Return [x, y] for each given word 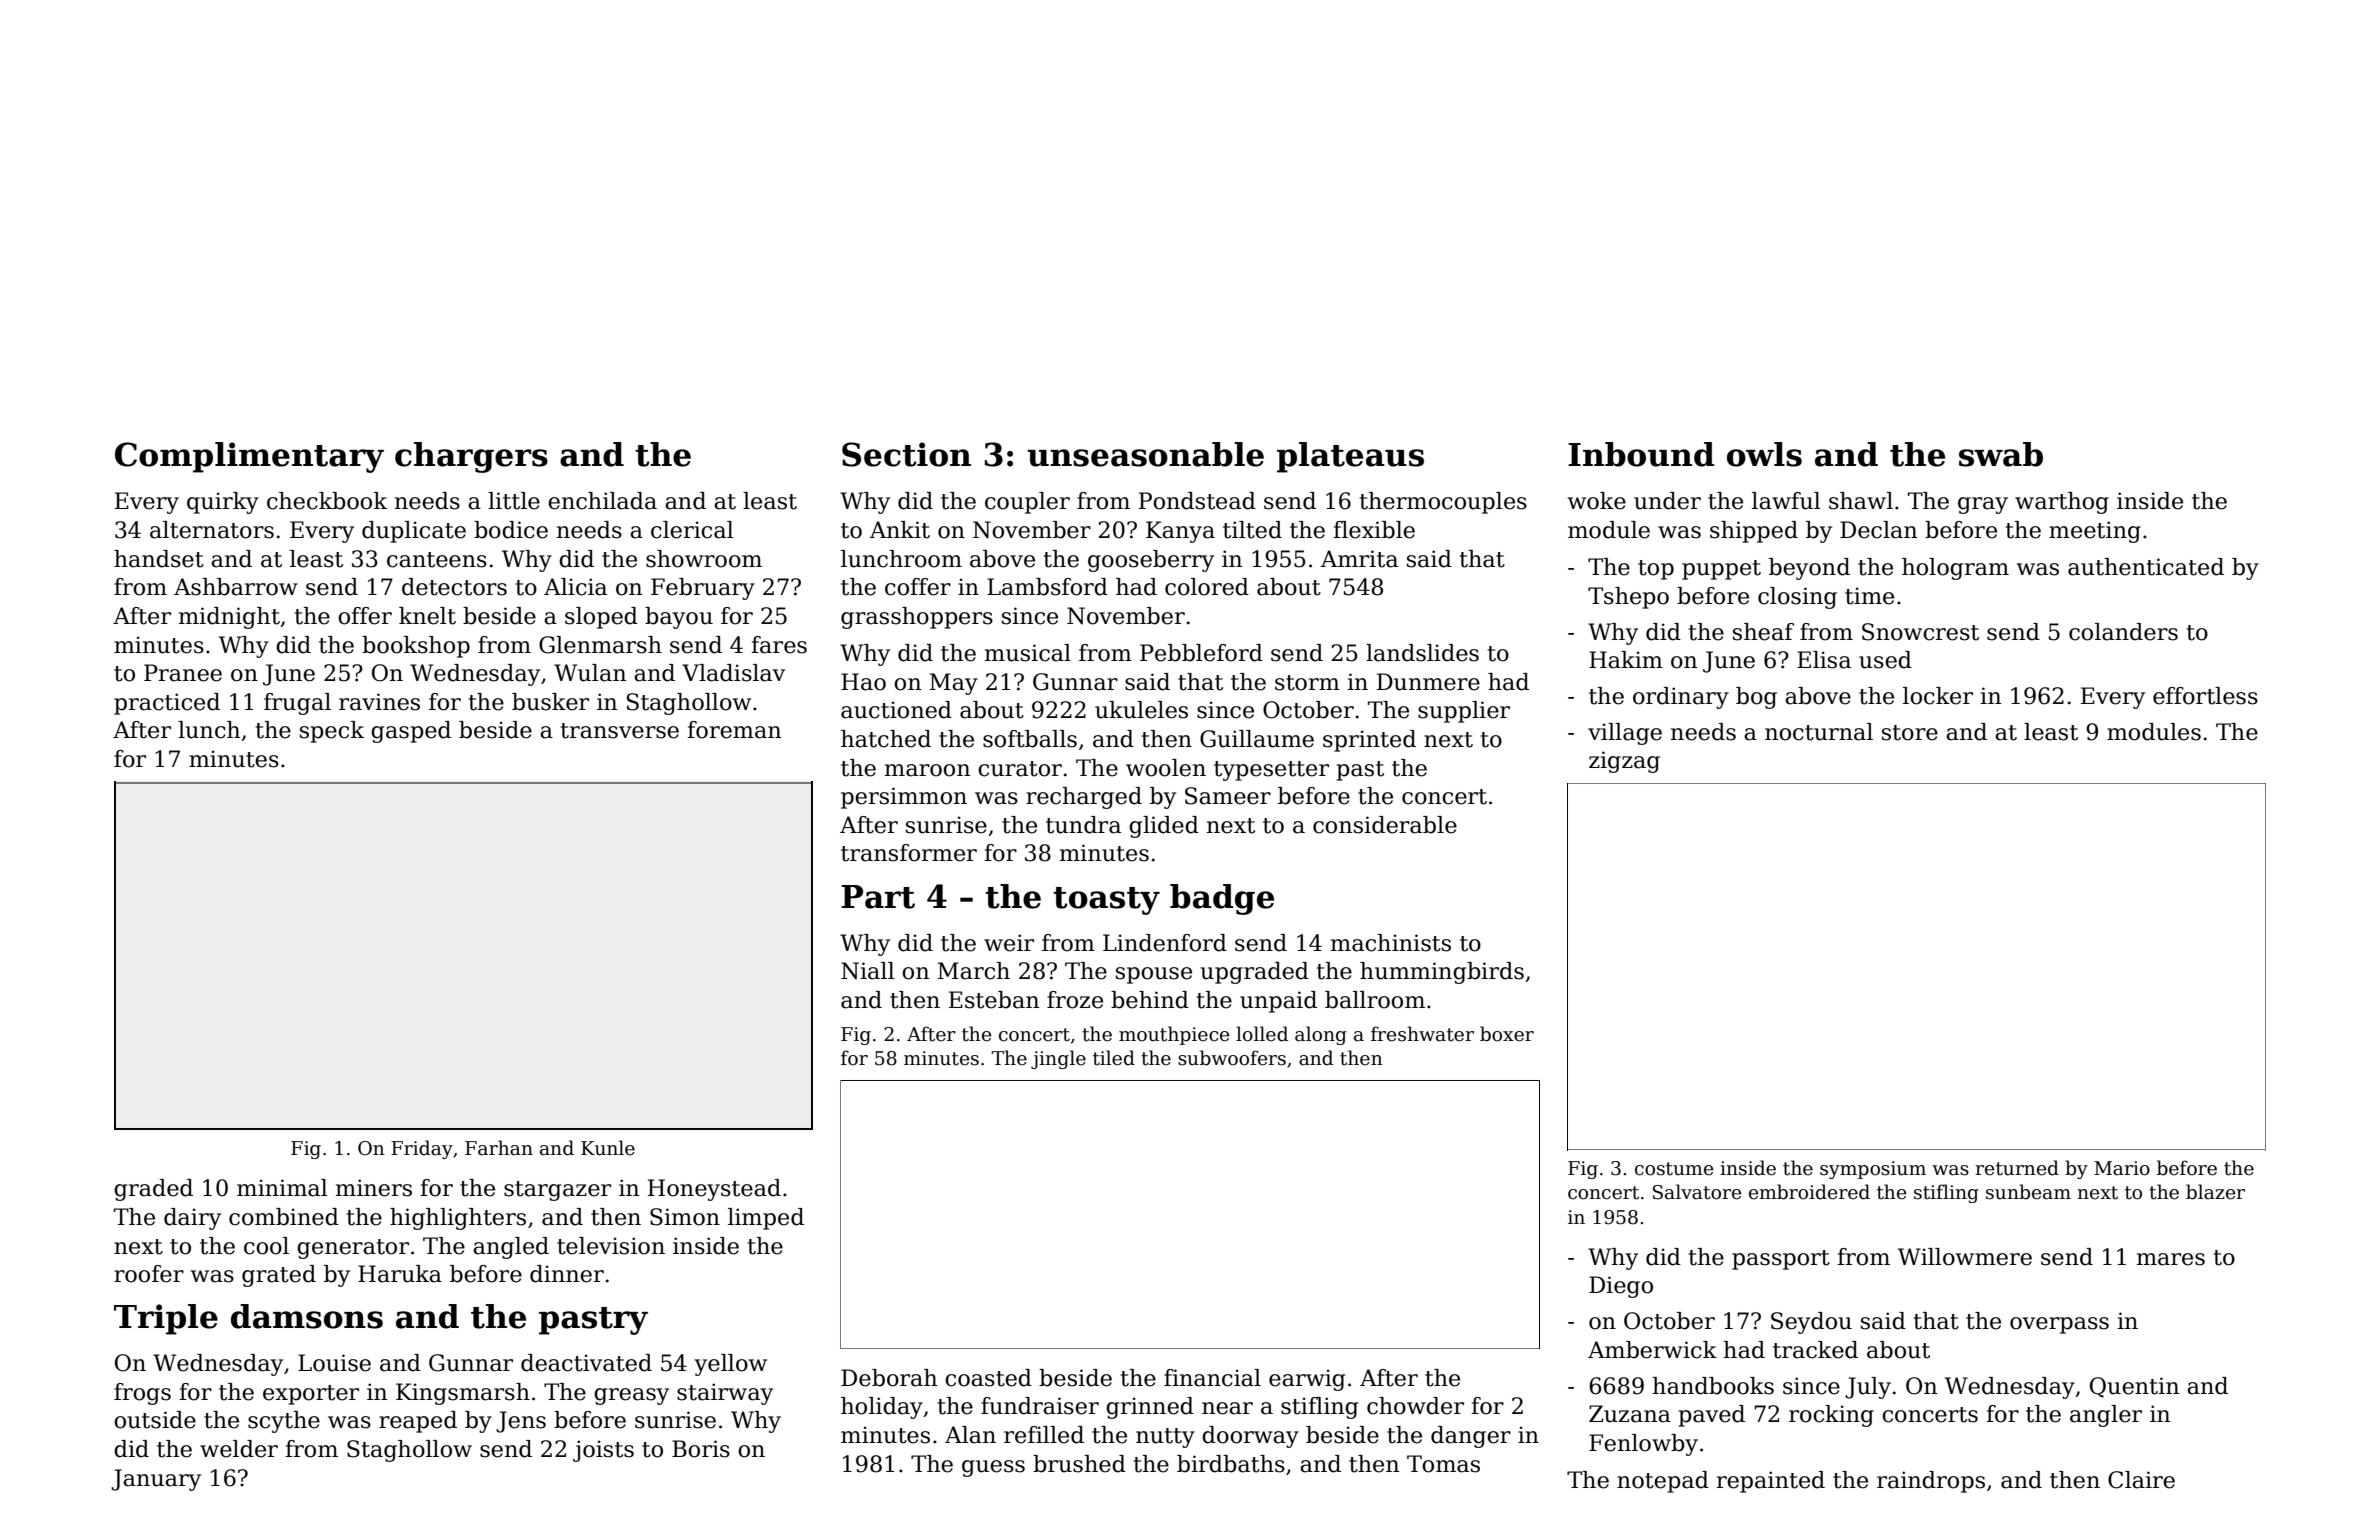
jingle [1058, 1059]
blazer [2215, 1192]
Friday [422, 1149]
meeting [2095, 532]
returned [2017, 1168]
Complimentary [249, 457]
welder [239, 1449]
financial [1212, 1378]
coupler [1027, 503]
